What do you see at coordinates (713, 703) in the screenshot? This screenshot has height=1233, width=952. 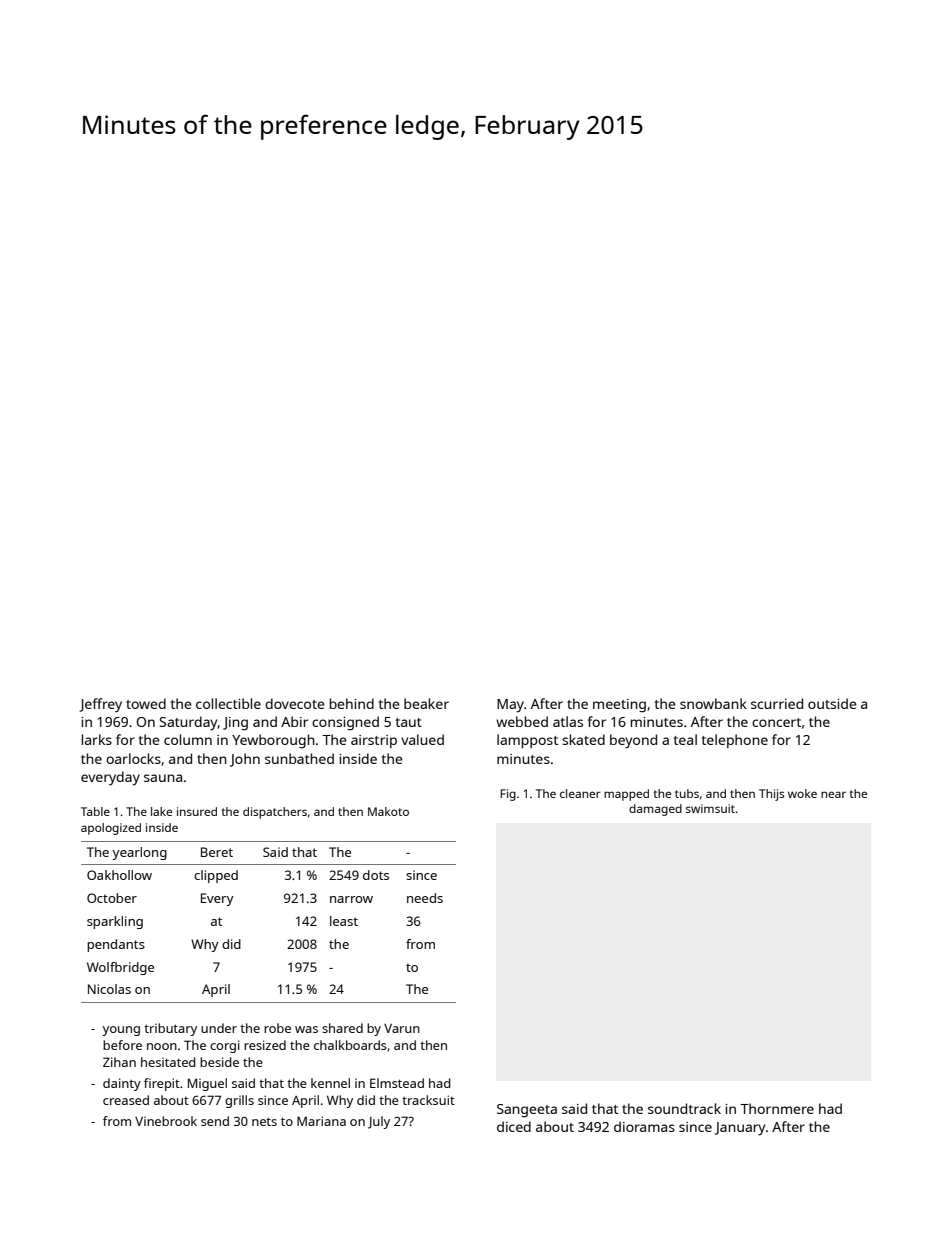 I see `snowbank` at bounding box center [713, 703].
